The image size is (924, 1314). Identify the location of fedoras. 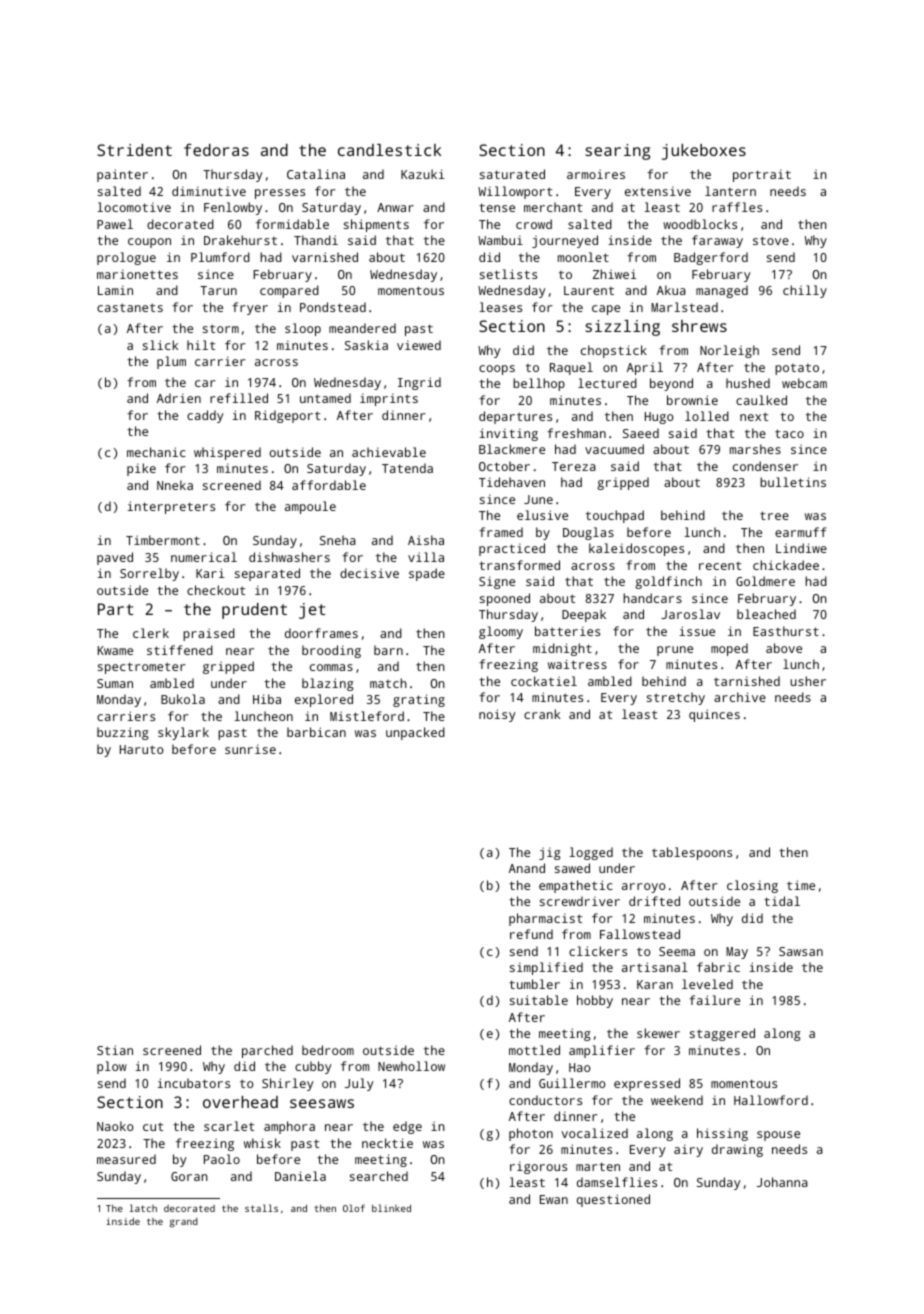
(216, 150).
